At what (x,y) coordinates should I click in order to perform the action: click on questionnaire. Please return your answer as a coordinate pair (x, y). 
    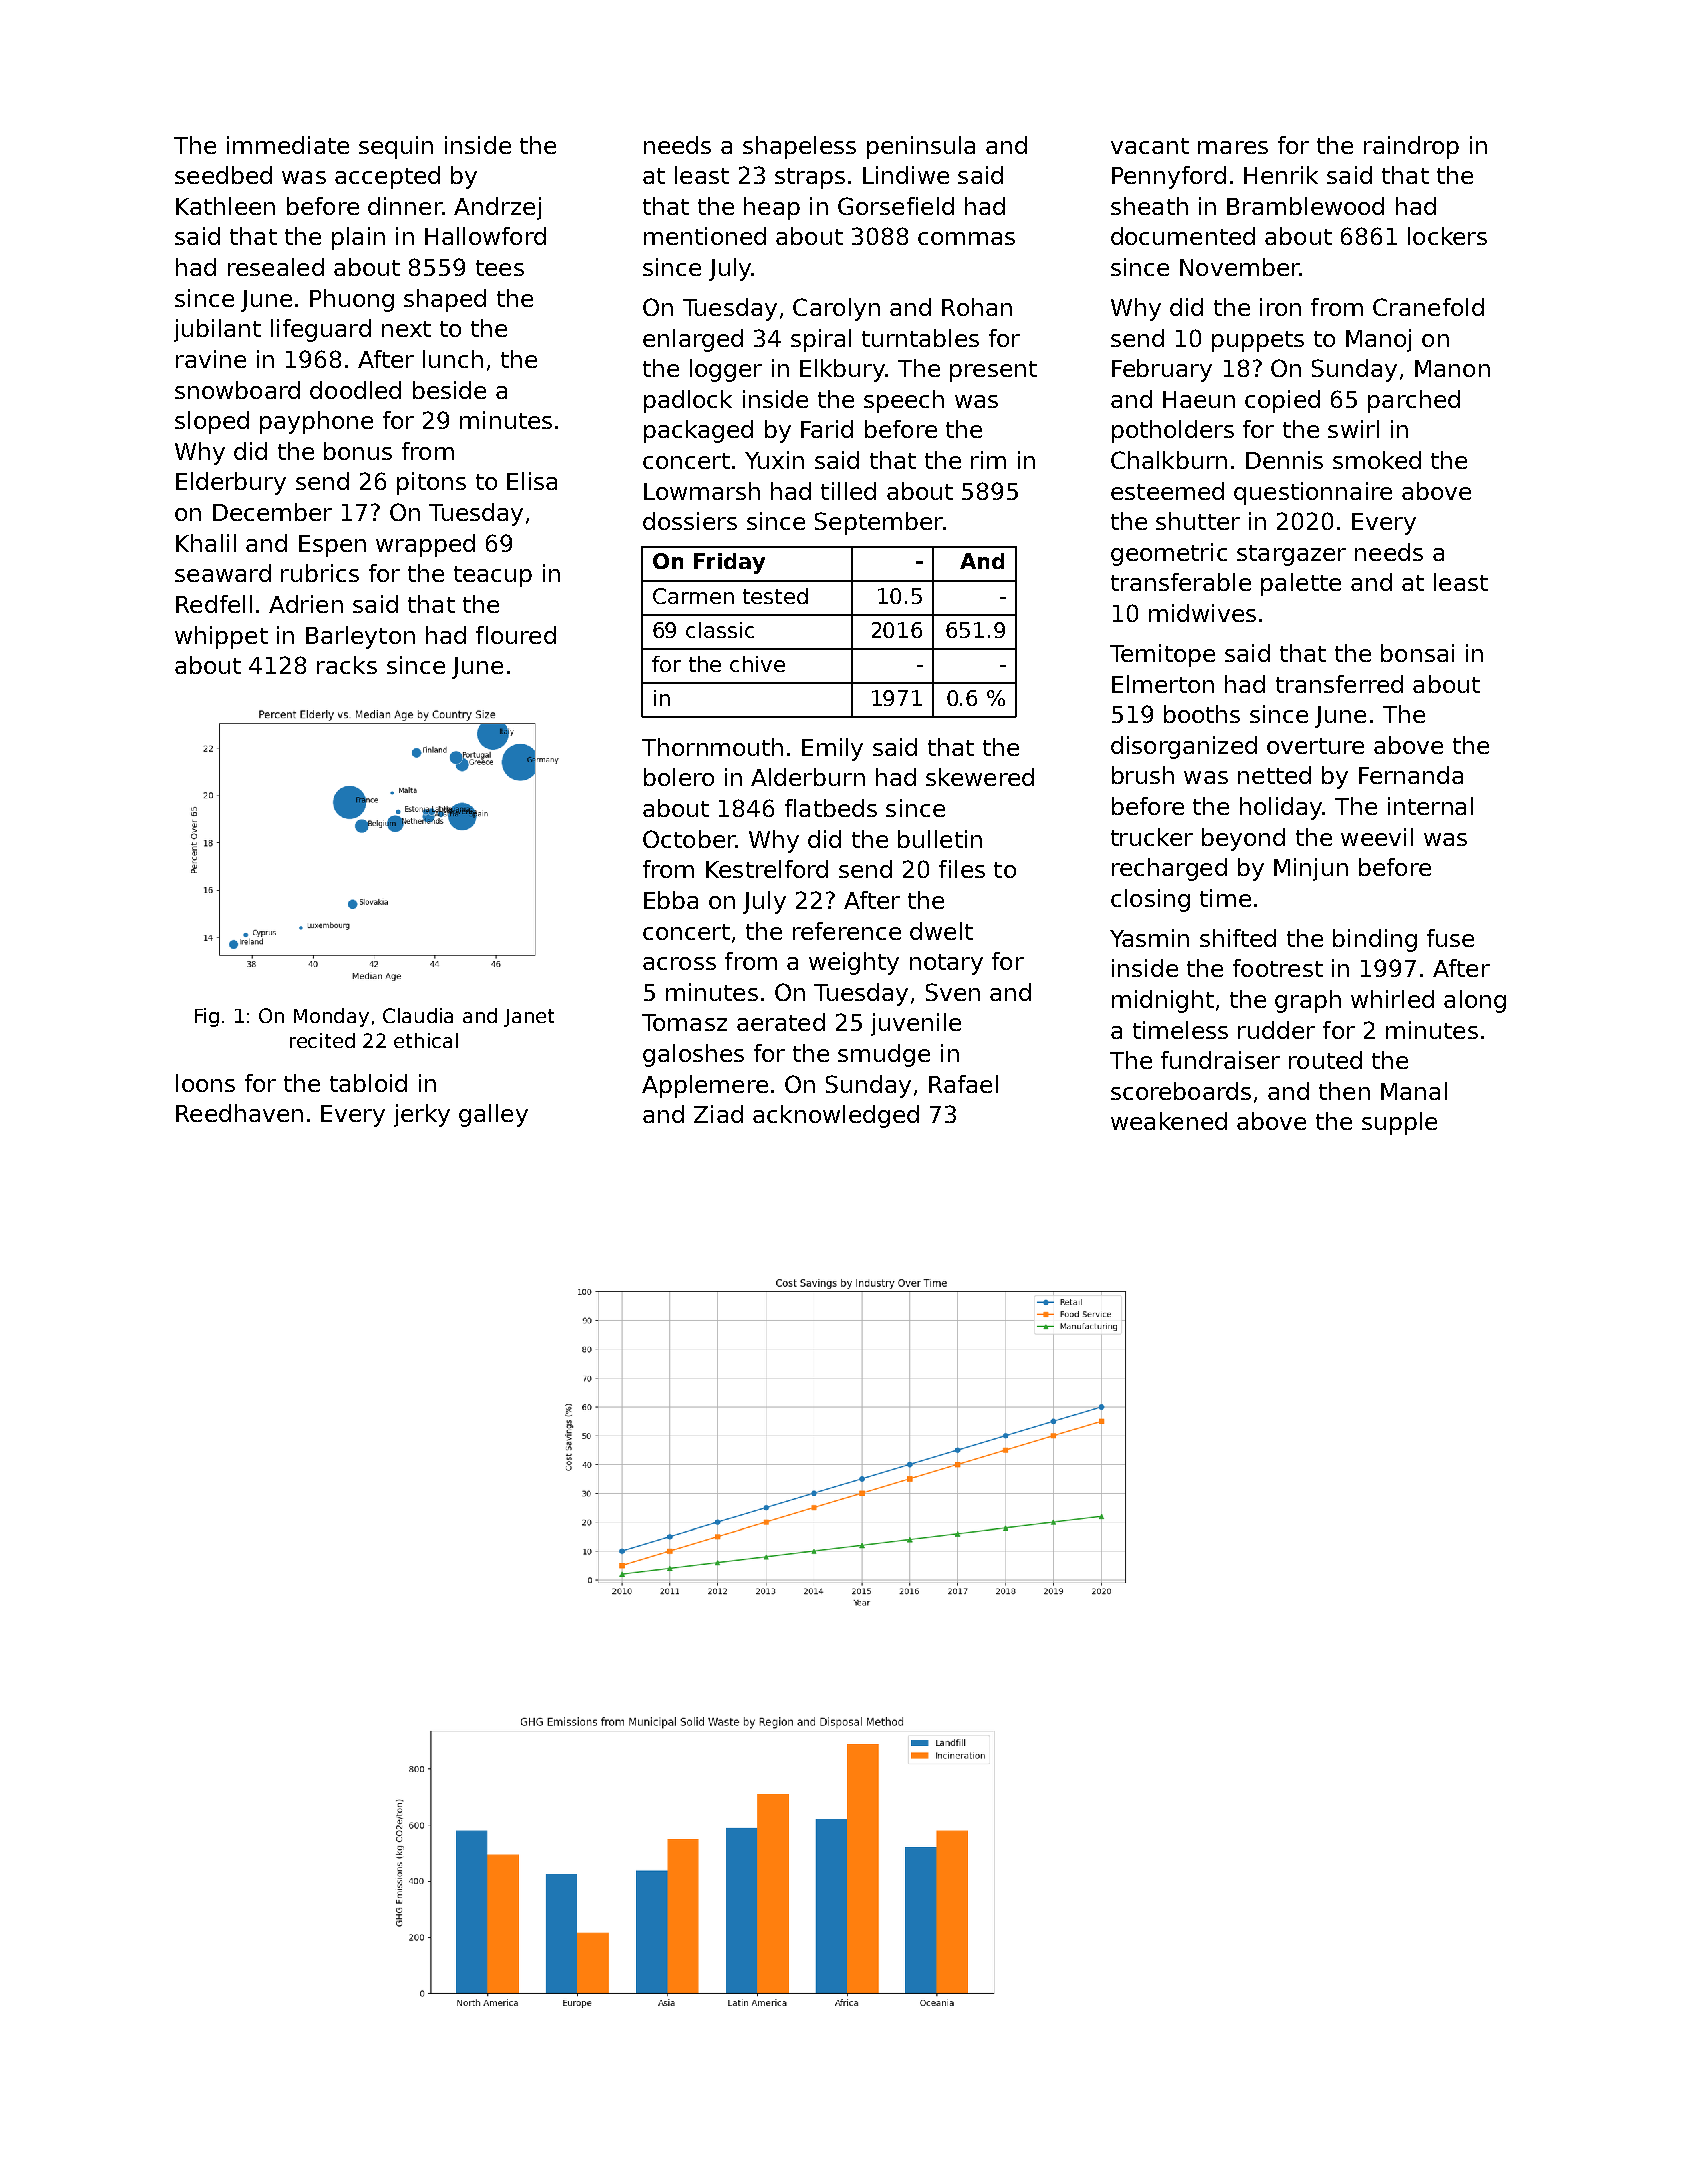
    Looking at the image, I should click on (1313, 493).
